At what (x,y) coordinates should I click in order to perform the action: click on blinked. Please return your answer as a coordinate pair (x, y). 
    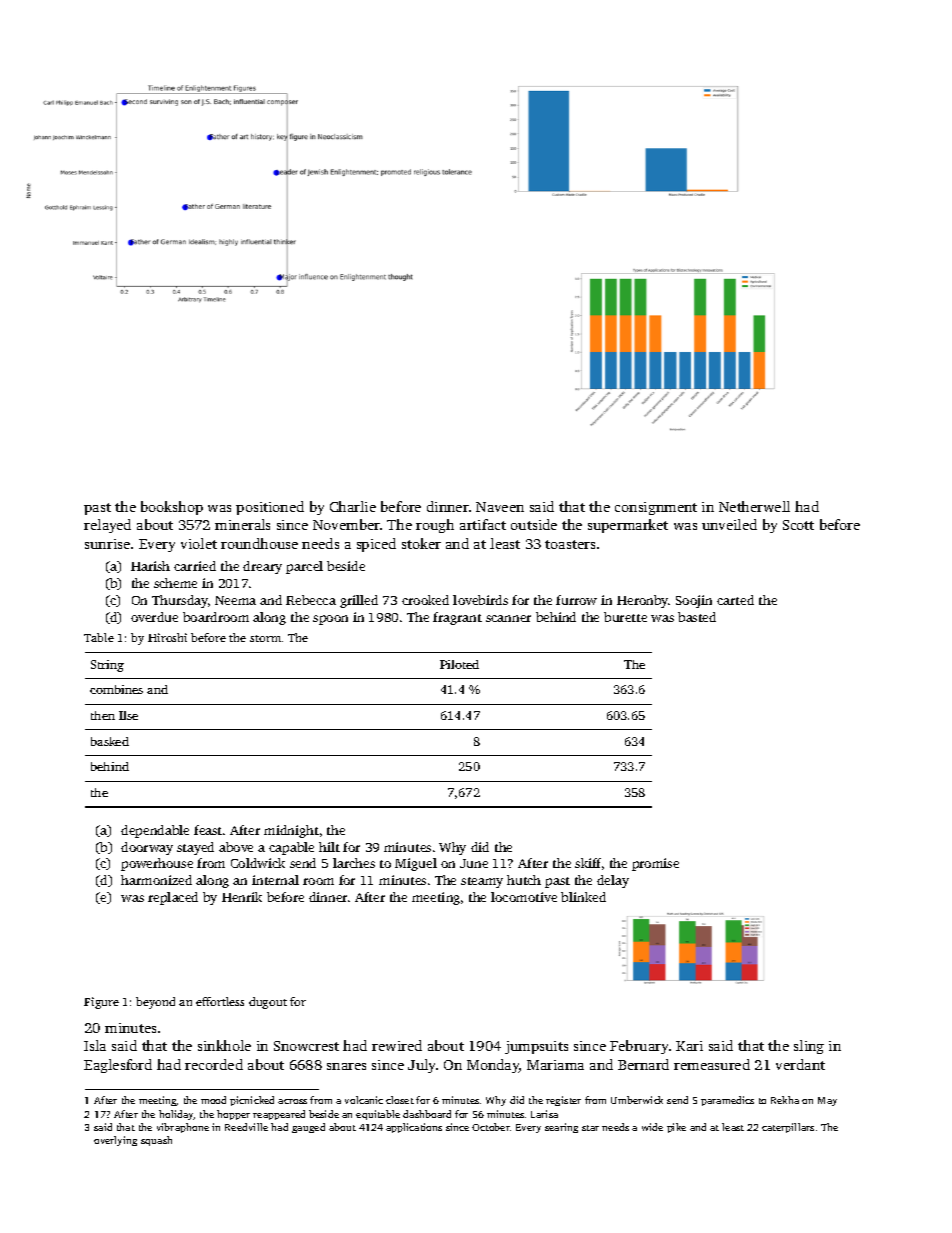
    Looking at the image, I should click on (583, 897).
